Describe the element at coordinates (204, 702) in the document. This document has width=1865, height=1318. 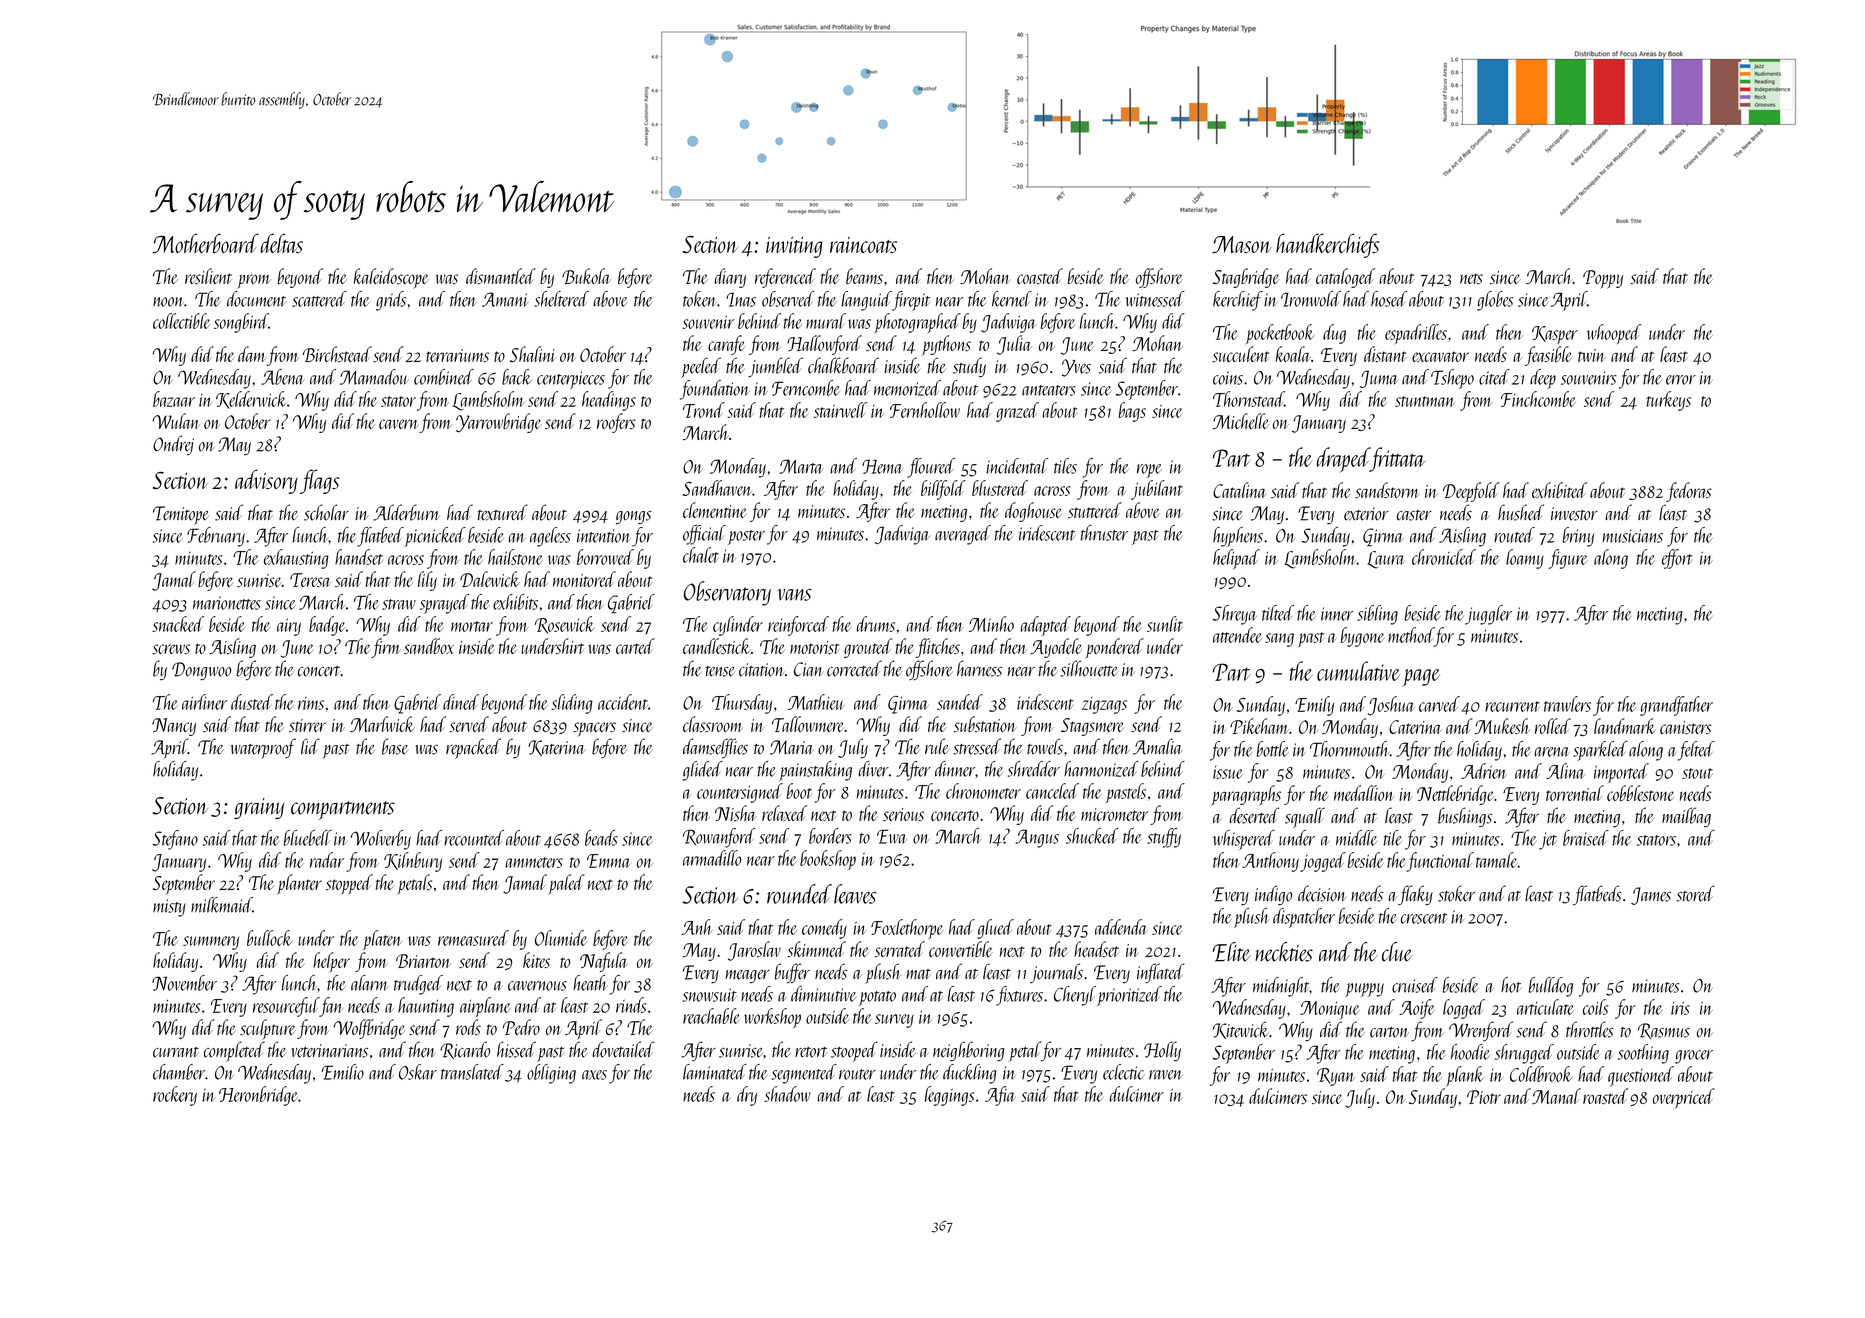
I see `airliner` at that location.
